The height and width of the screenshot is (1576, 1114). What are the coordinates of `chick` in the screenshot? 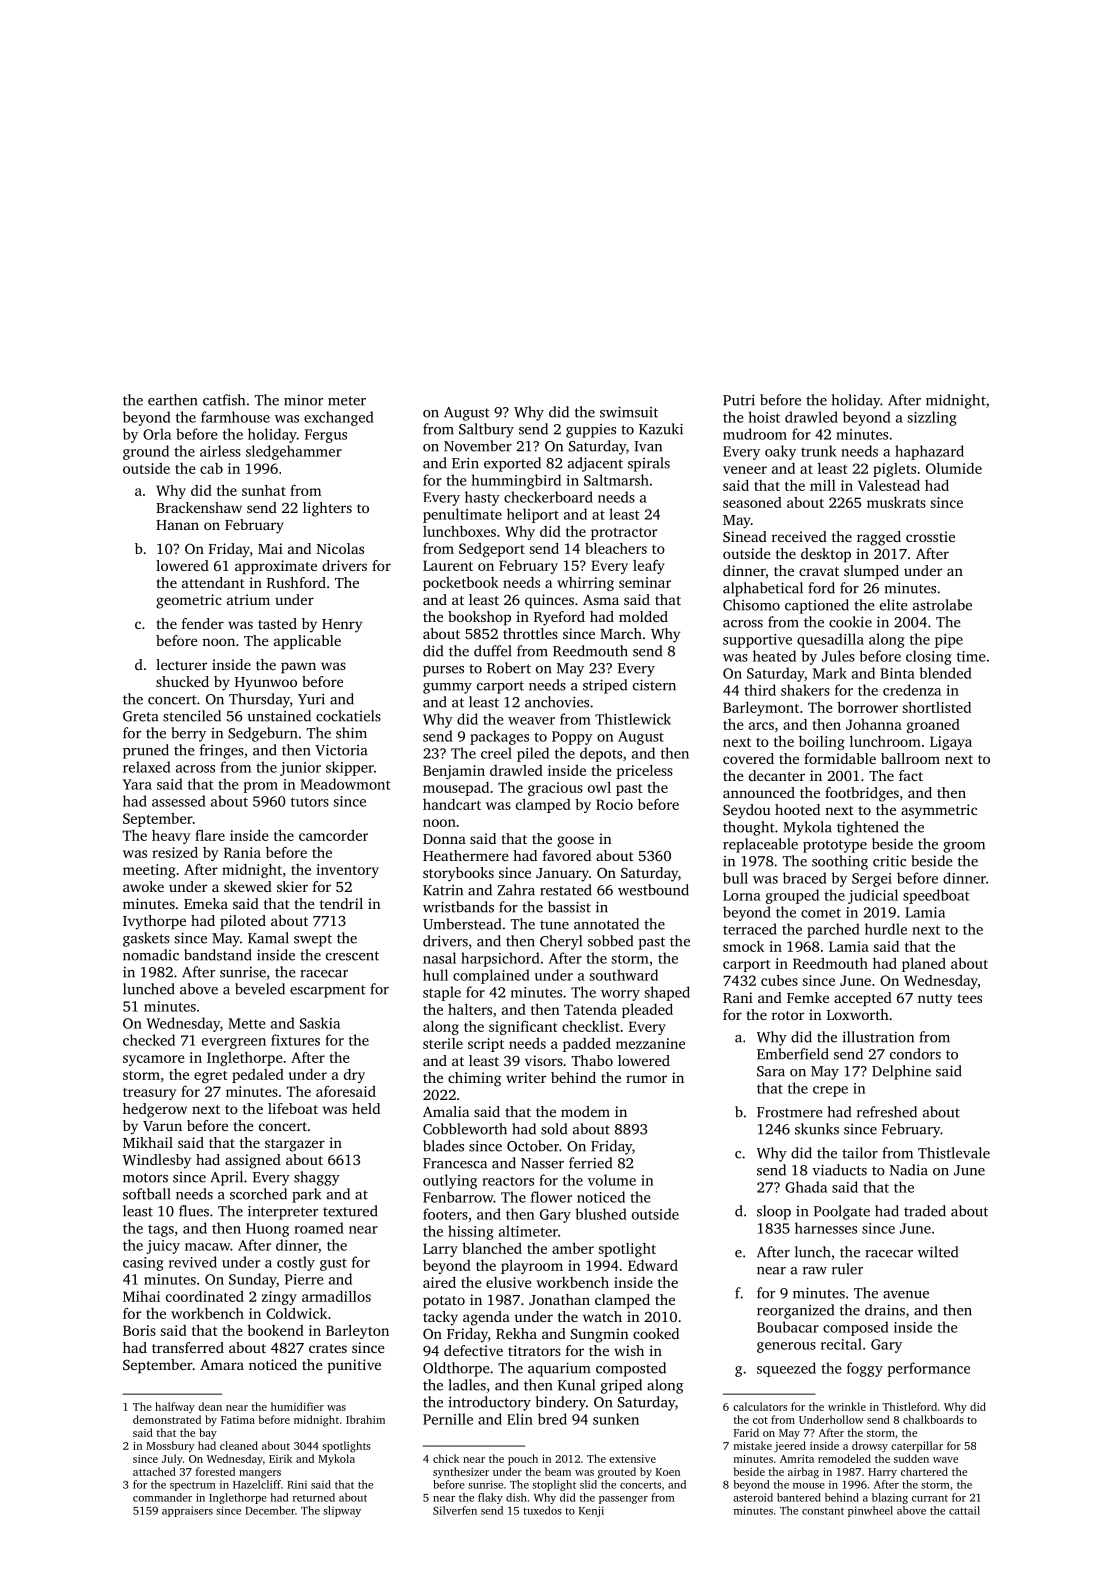 It's located at (446, 1458).
